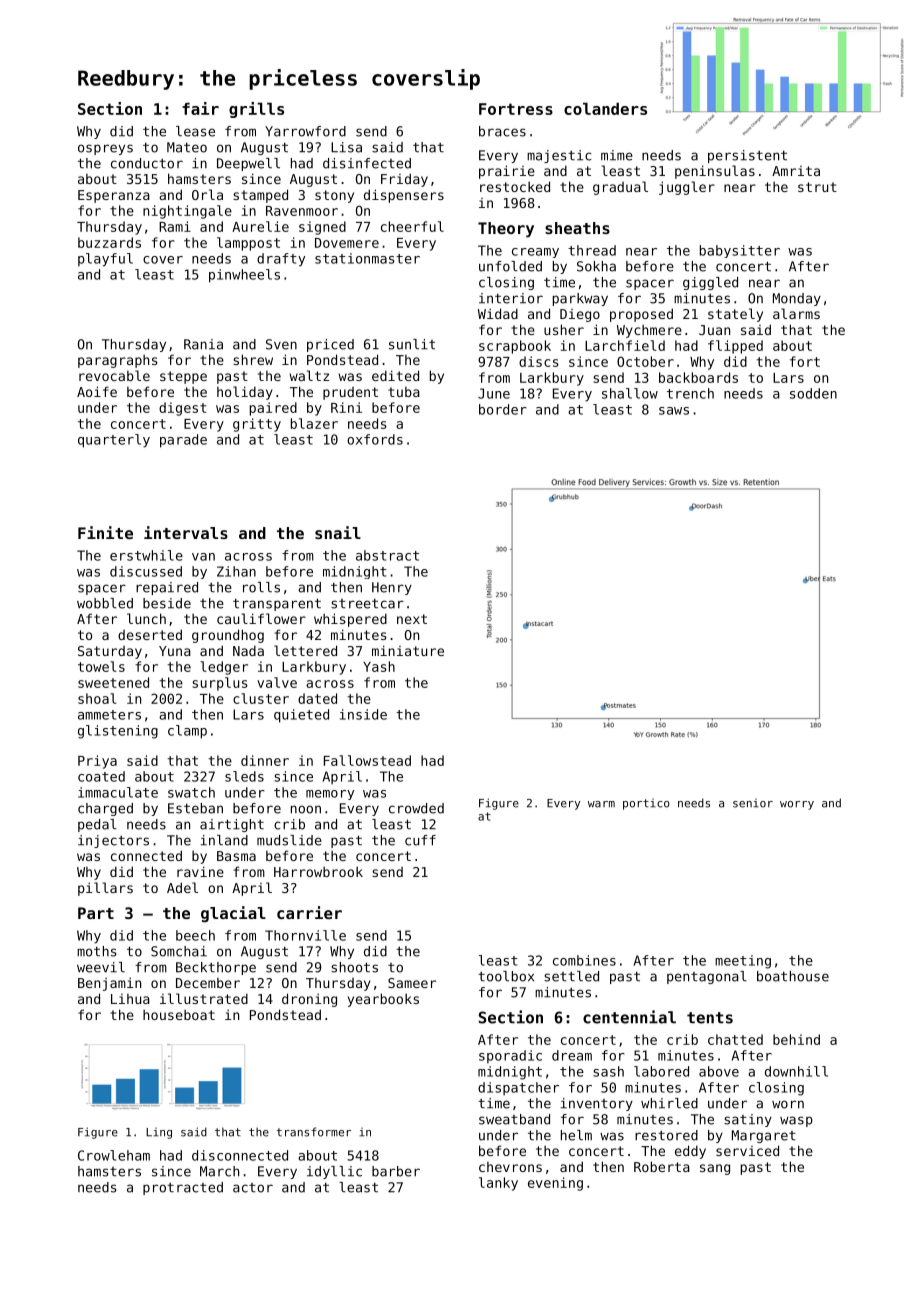 The width and height of the screenshot is (924, 1308). I want to click on worry, so click(797, 805).
